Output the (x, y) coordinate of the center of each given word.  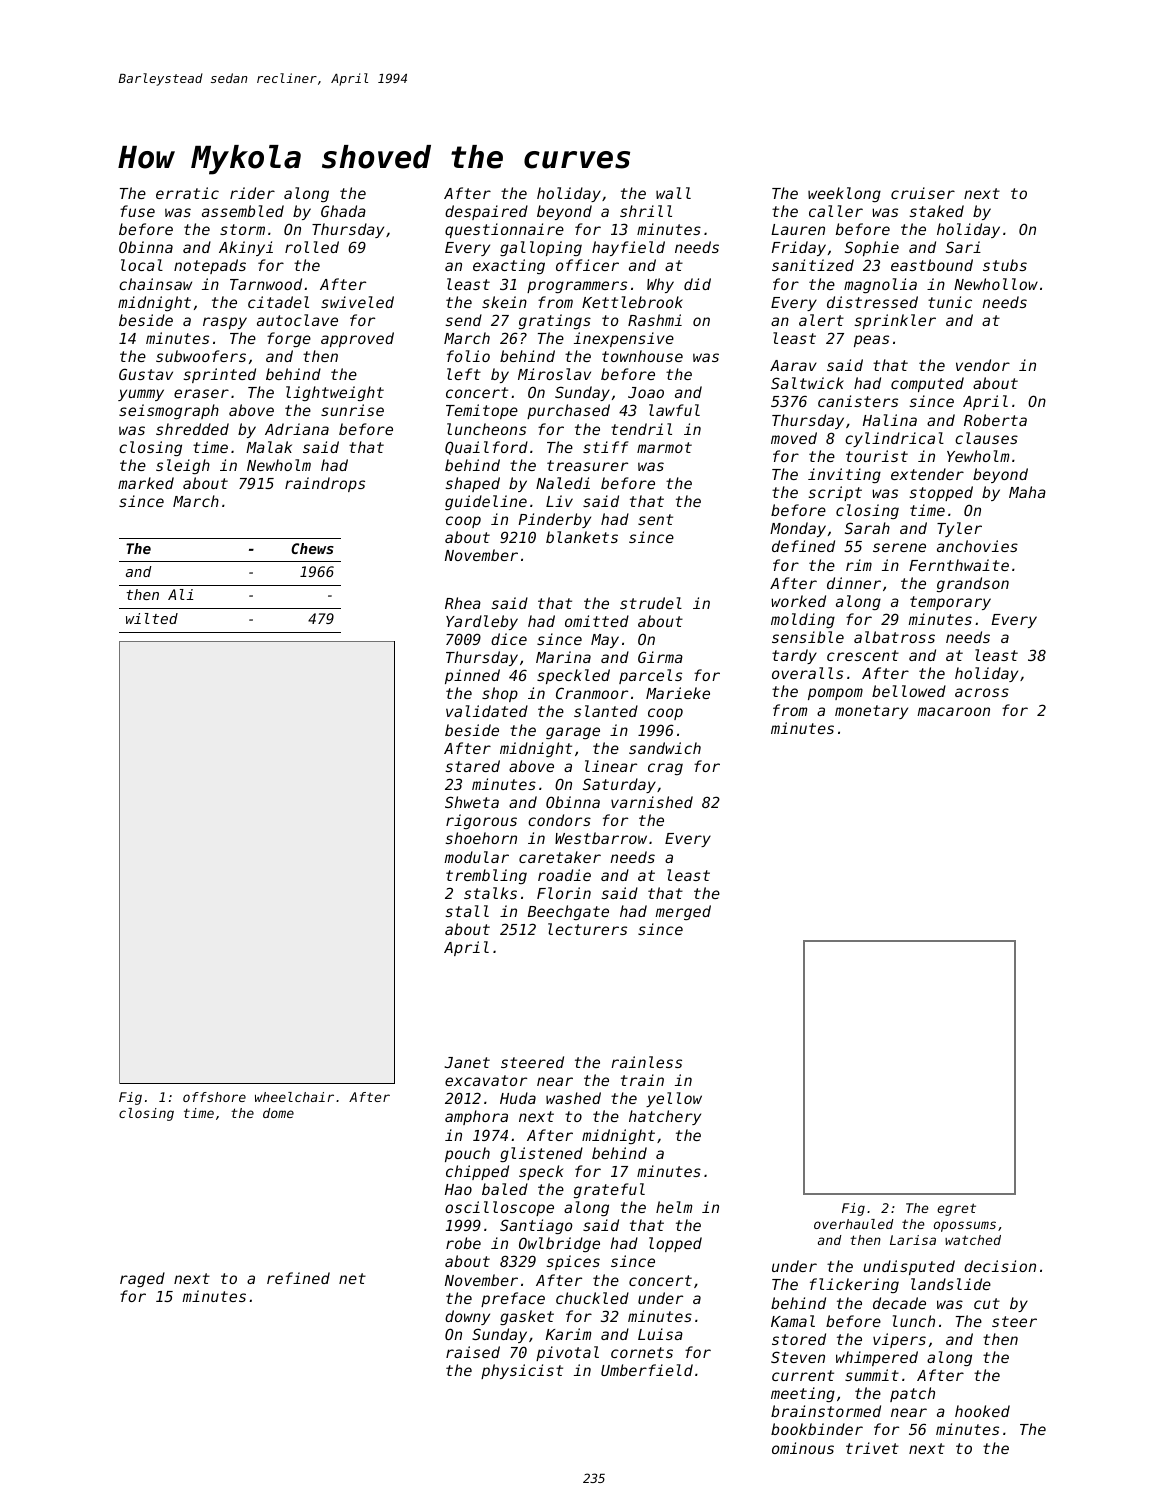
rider (252, 193)
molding (803, 620)
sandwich (665, 748)
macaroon (953, 711)
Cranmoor (592, 693)
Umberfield (647, 1370)
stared (472, 766)
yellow (674, 1099)
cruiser (923, 193)
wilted (152, 618)
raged (142, 1279)
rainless (646, 1062)
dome (278, 1113)
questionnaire (504, 230)
